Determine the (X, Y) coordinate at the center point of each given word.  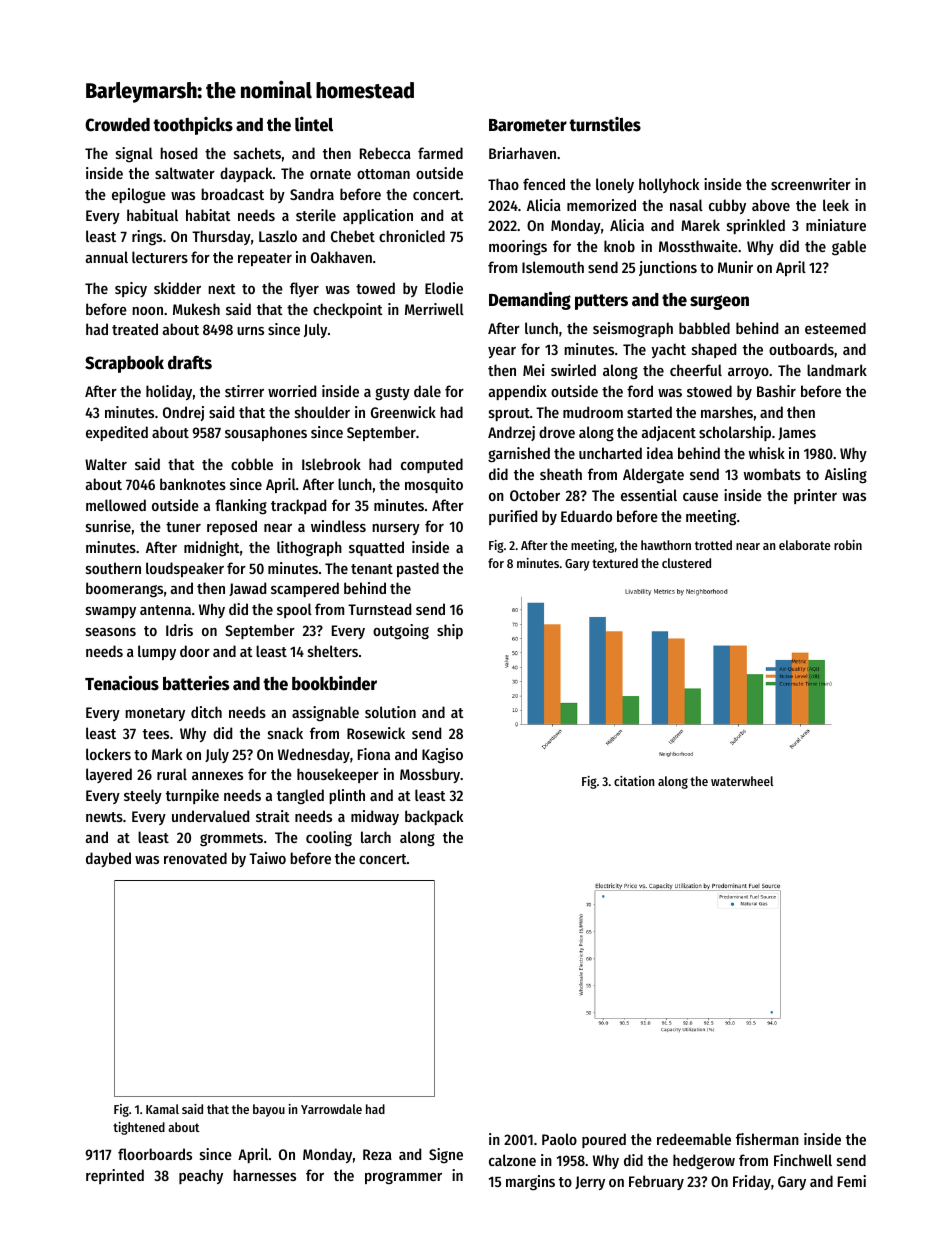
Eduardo (586, 516)
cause (700, 497)
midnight (212, 549)
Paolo (559, 1139)
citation (634, 781)
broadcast (232, 194)
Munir (735, 267)
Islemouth (553, 267)
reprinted (115, 1176)
